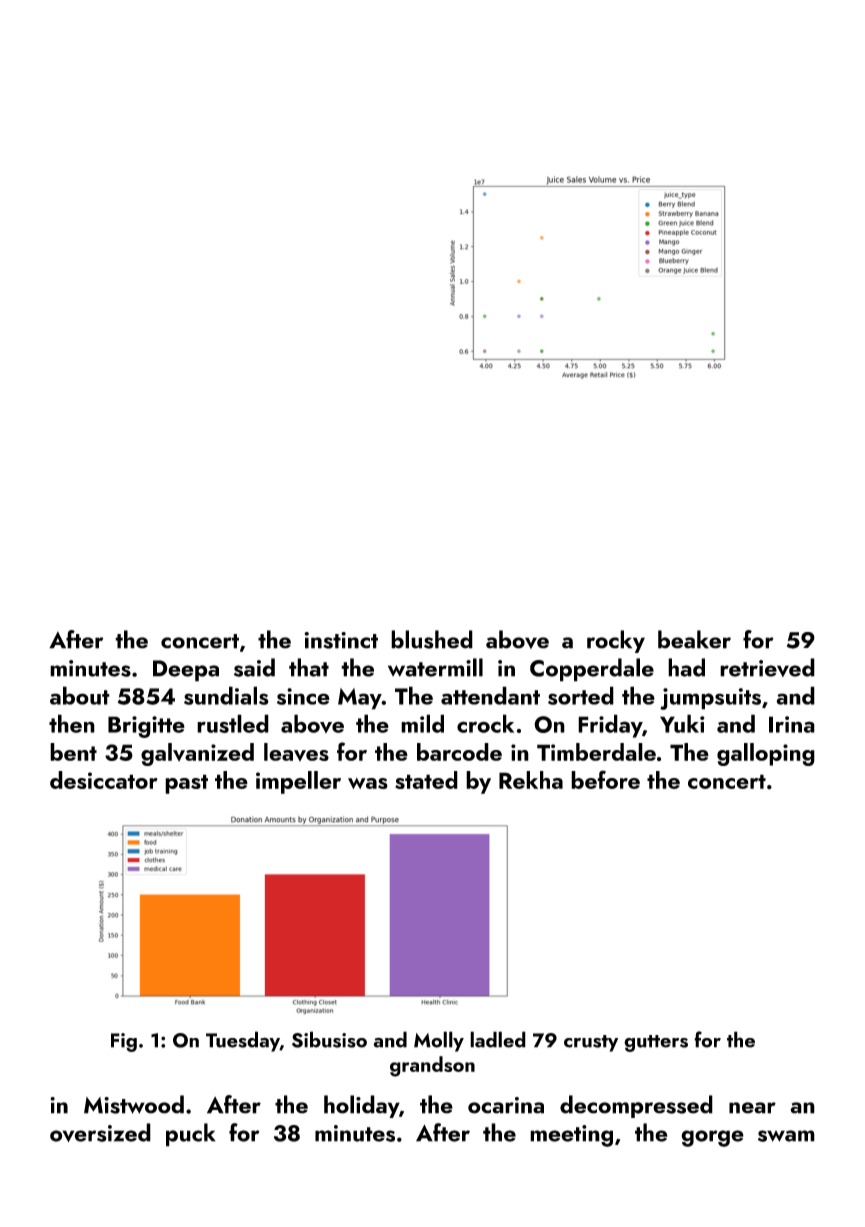  I want to click on past, so click(186, 784).
